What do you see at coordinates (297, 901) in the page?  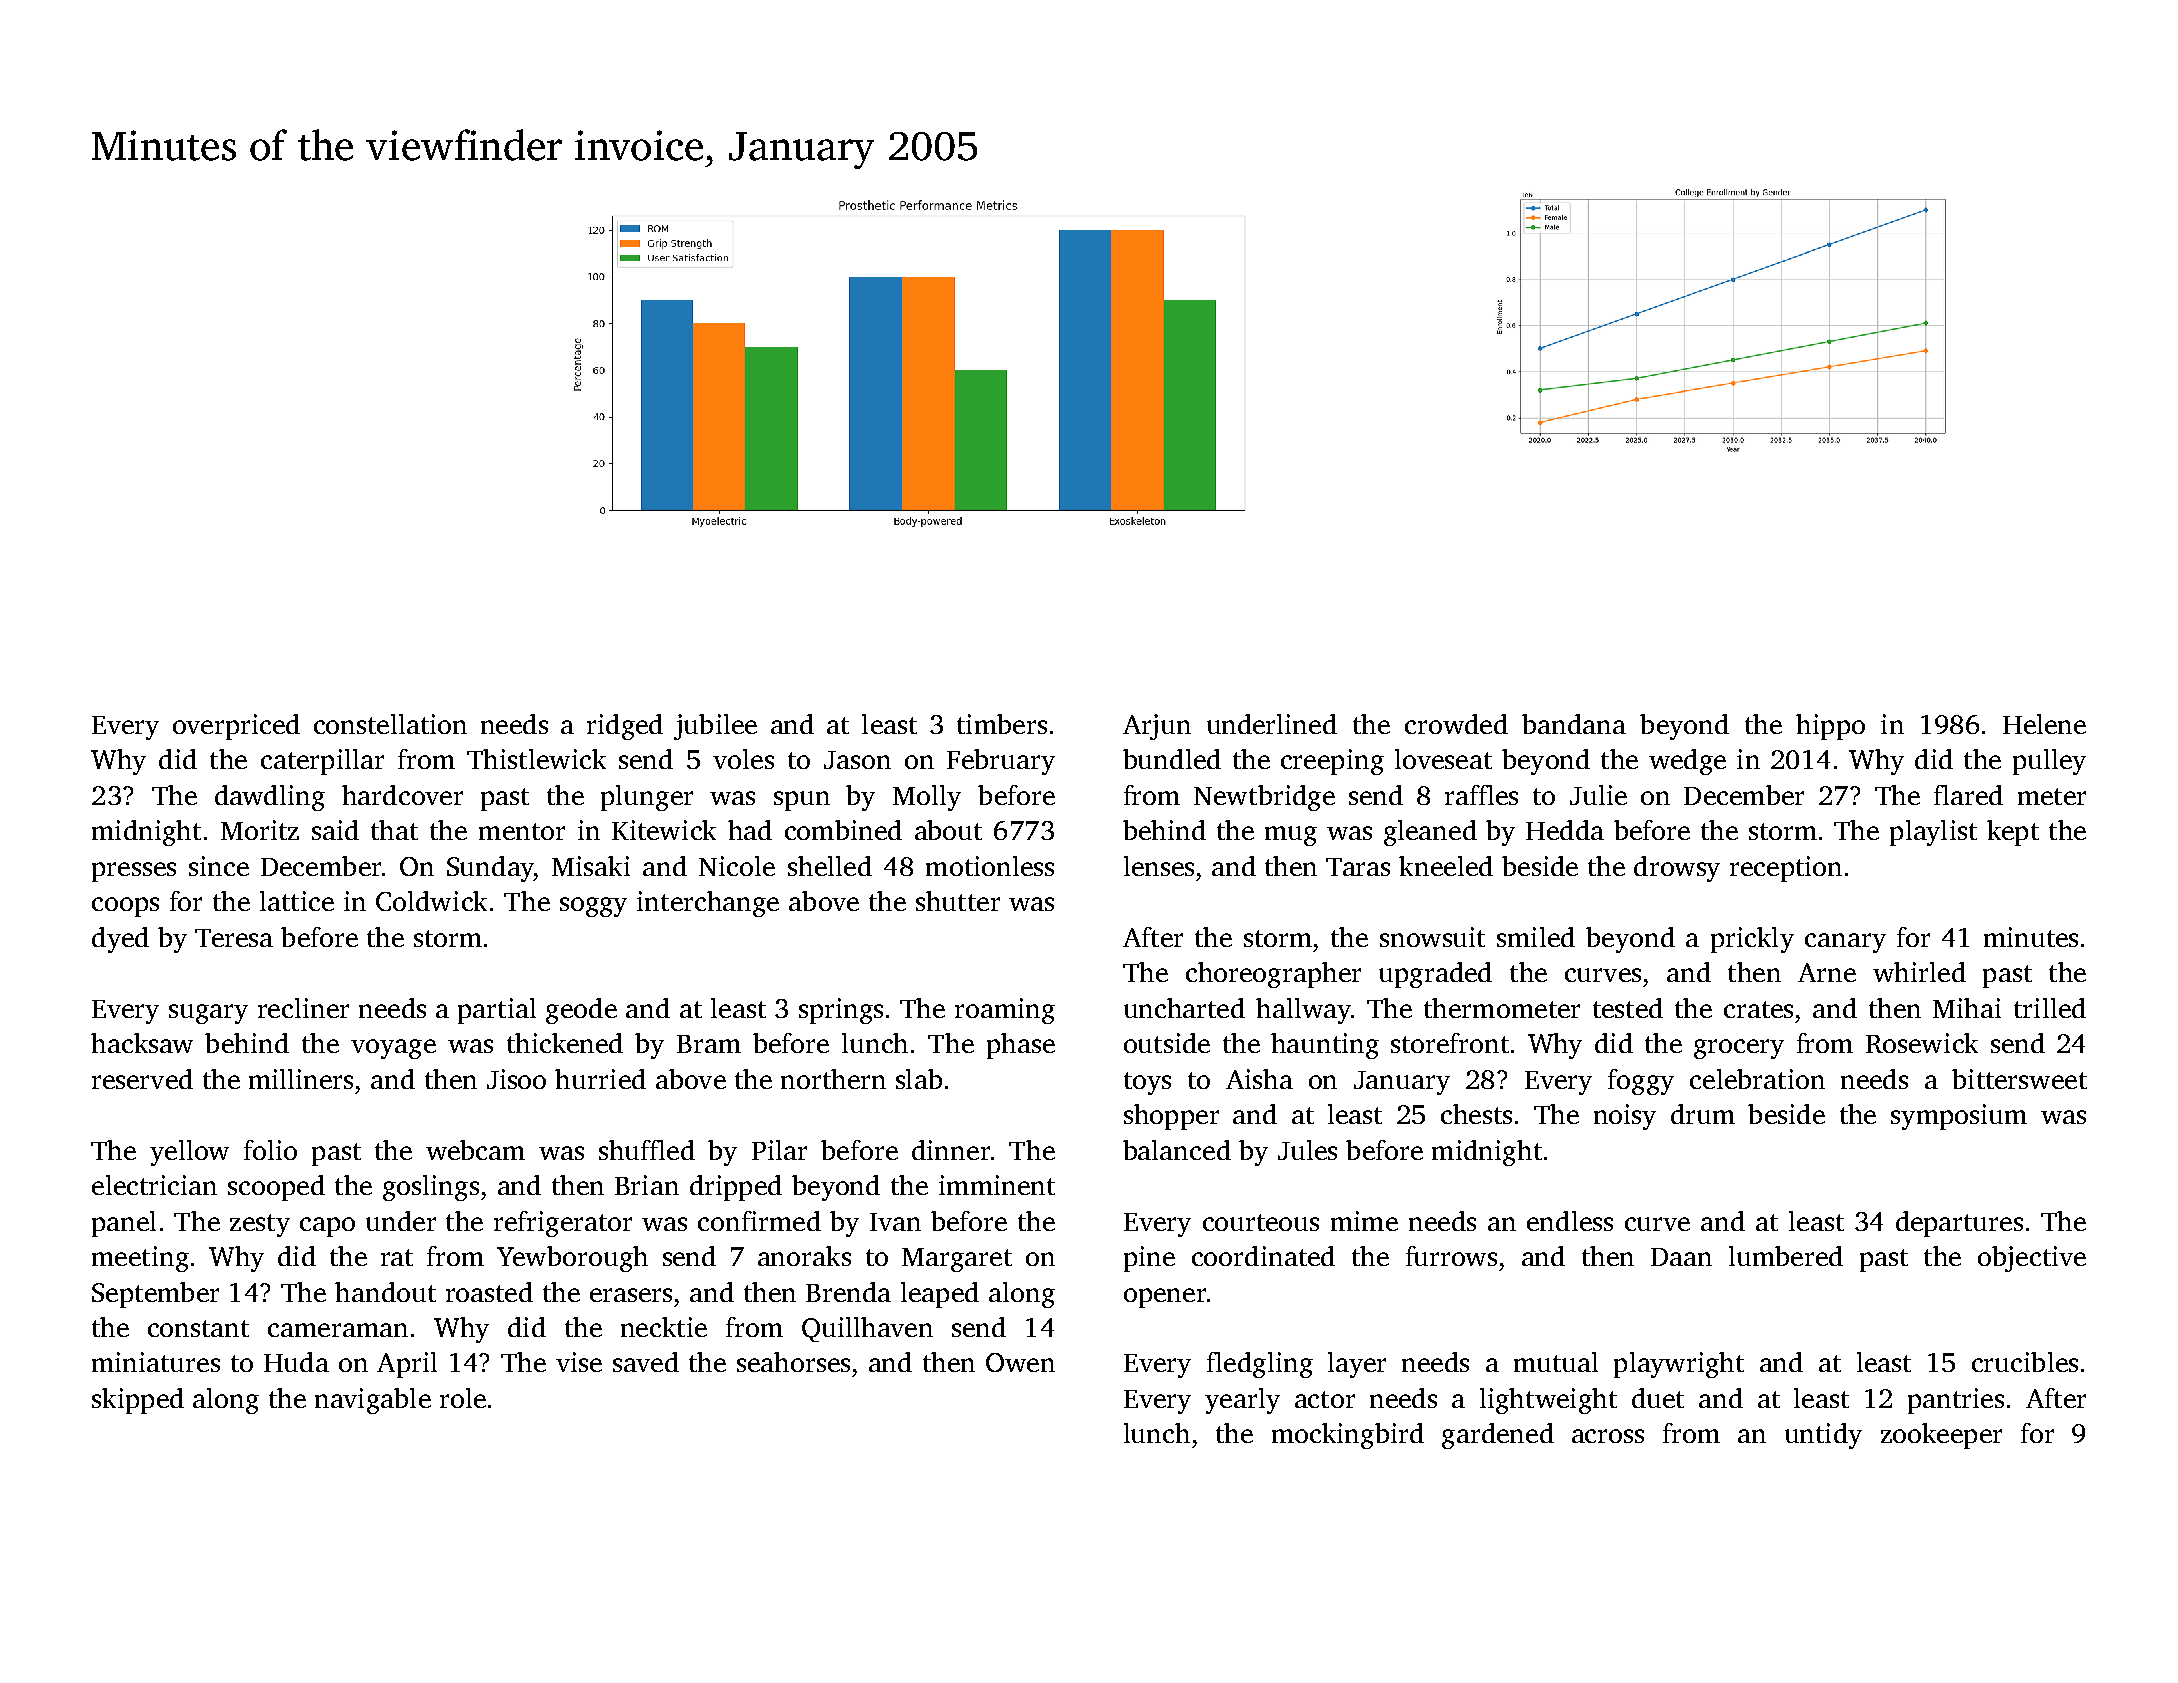 I see `lattice` at bounding box center [297, 901].
